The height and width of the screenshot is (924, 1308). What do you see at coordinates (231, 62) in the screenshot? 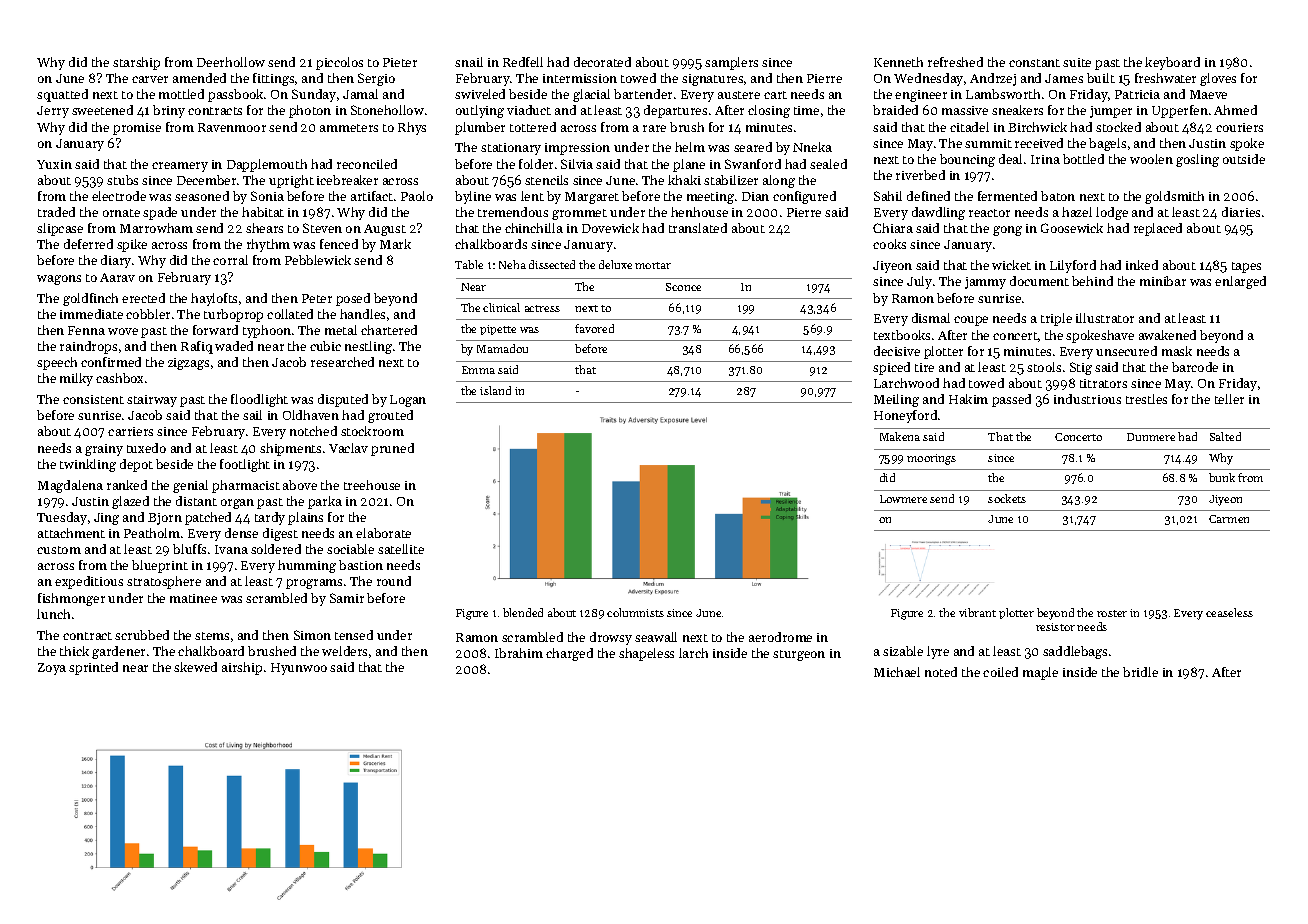
I see `Deerhollow` at bounding box center [231, 62].
